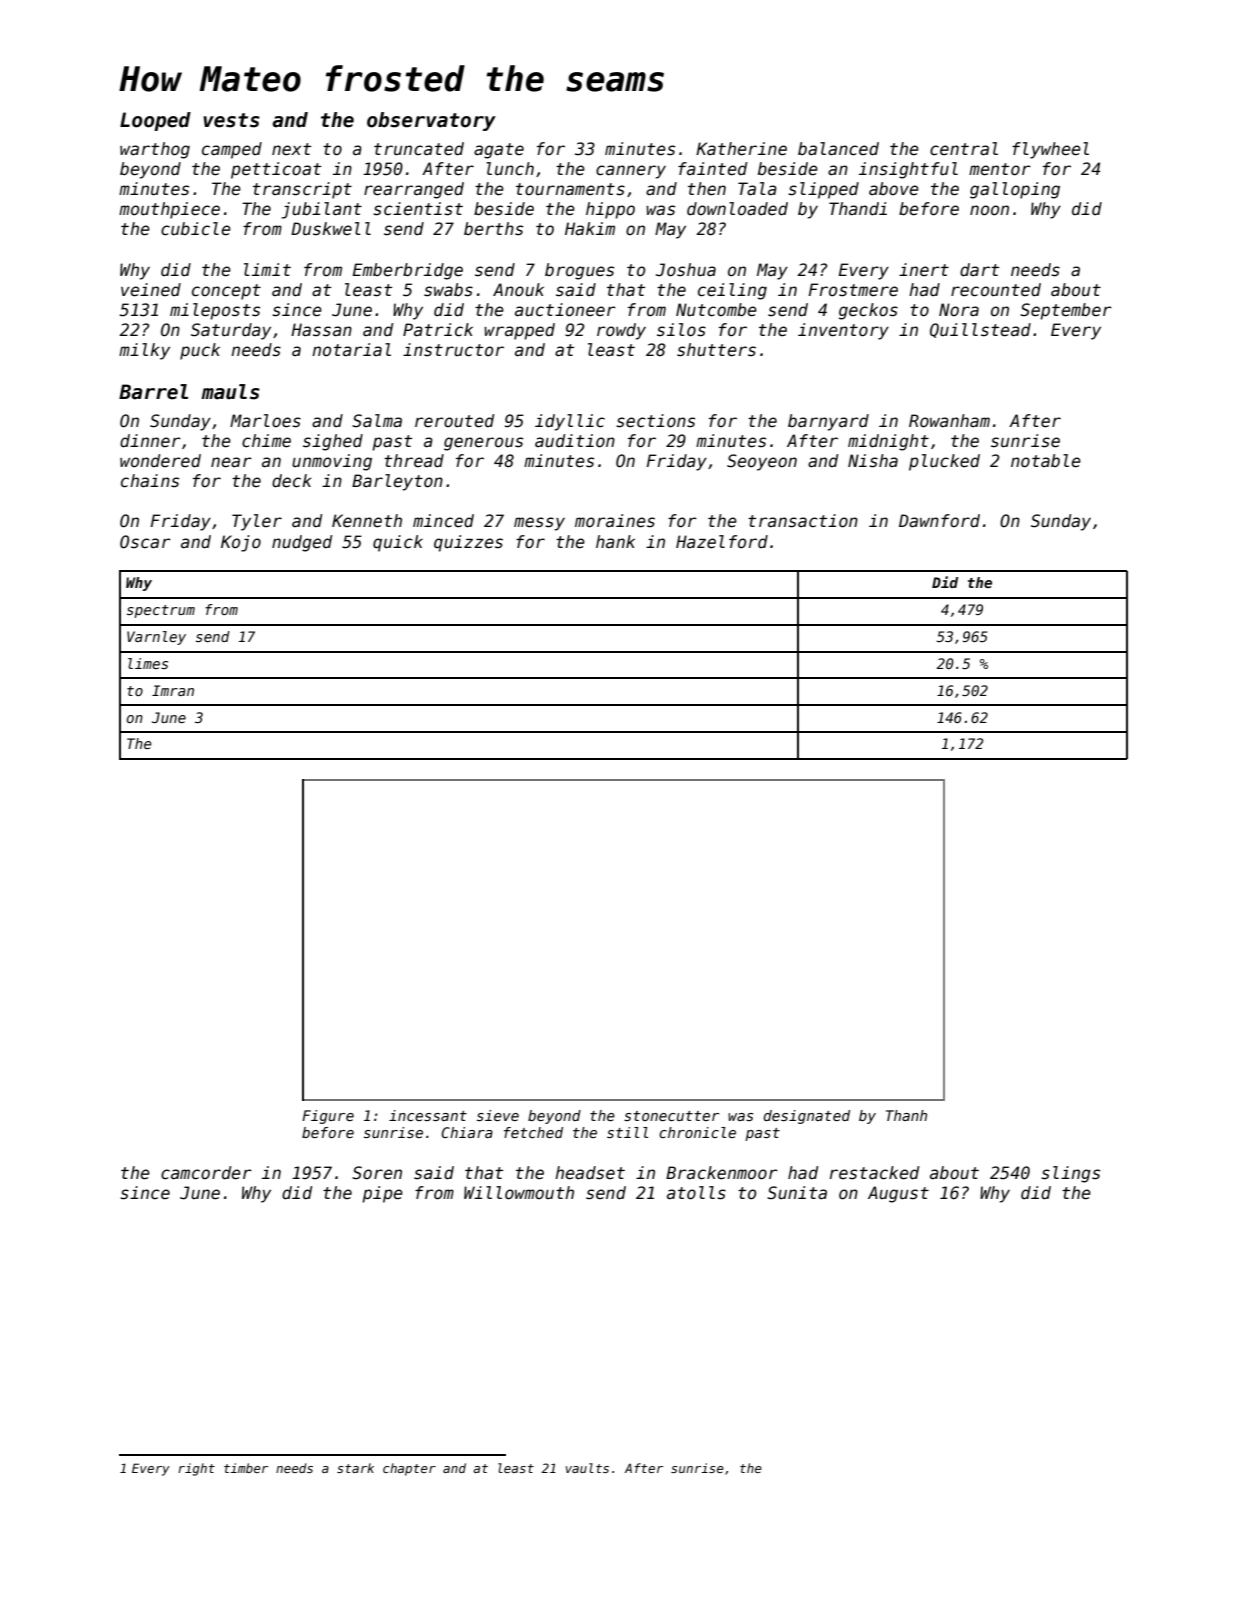  What do you see at coordinates (939, 521) in the image?
I see `Dawnford` at bounding box center [939, 521].
